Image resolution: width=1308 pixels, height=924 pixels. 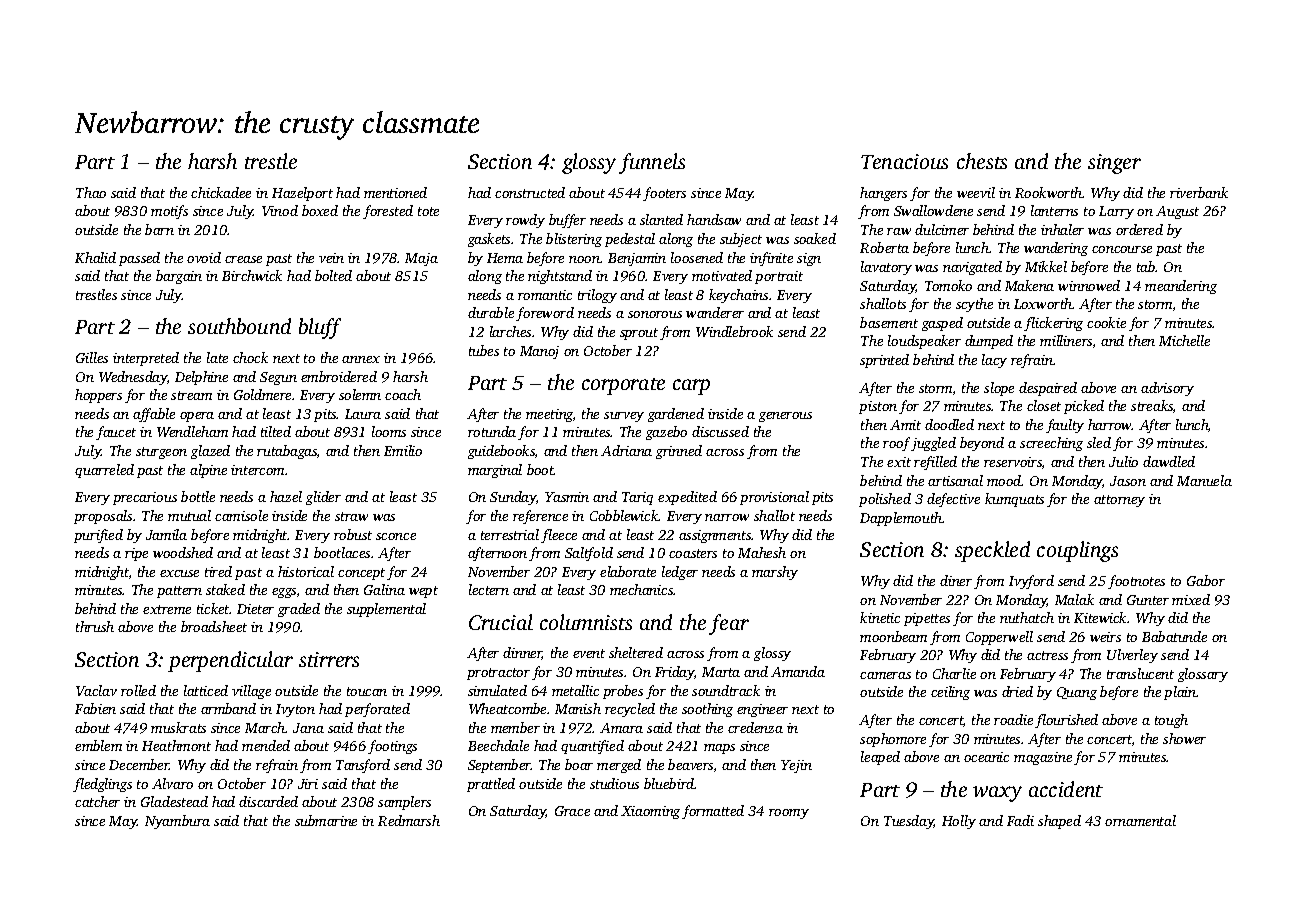 What do you see at coordinates (883, 194) in the screenshot?
I see `hangers` at bounding box center [883, 194].
